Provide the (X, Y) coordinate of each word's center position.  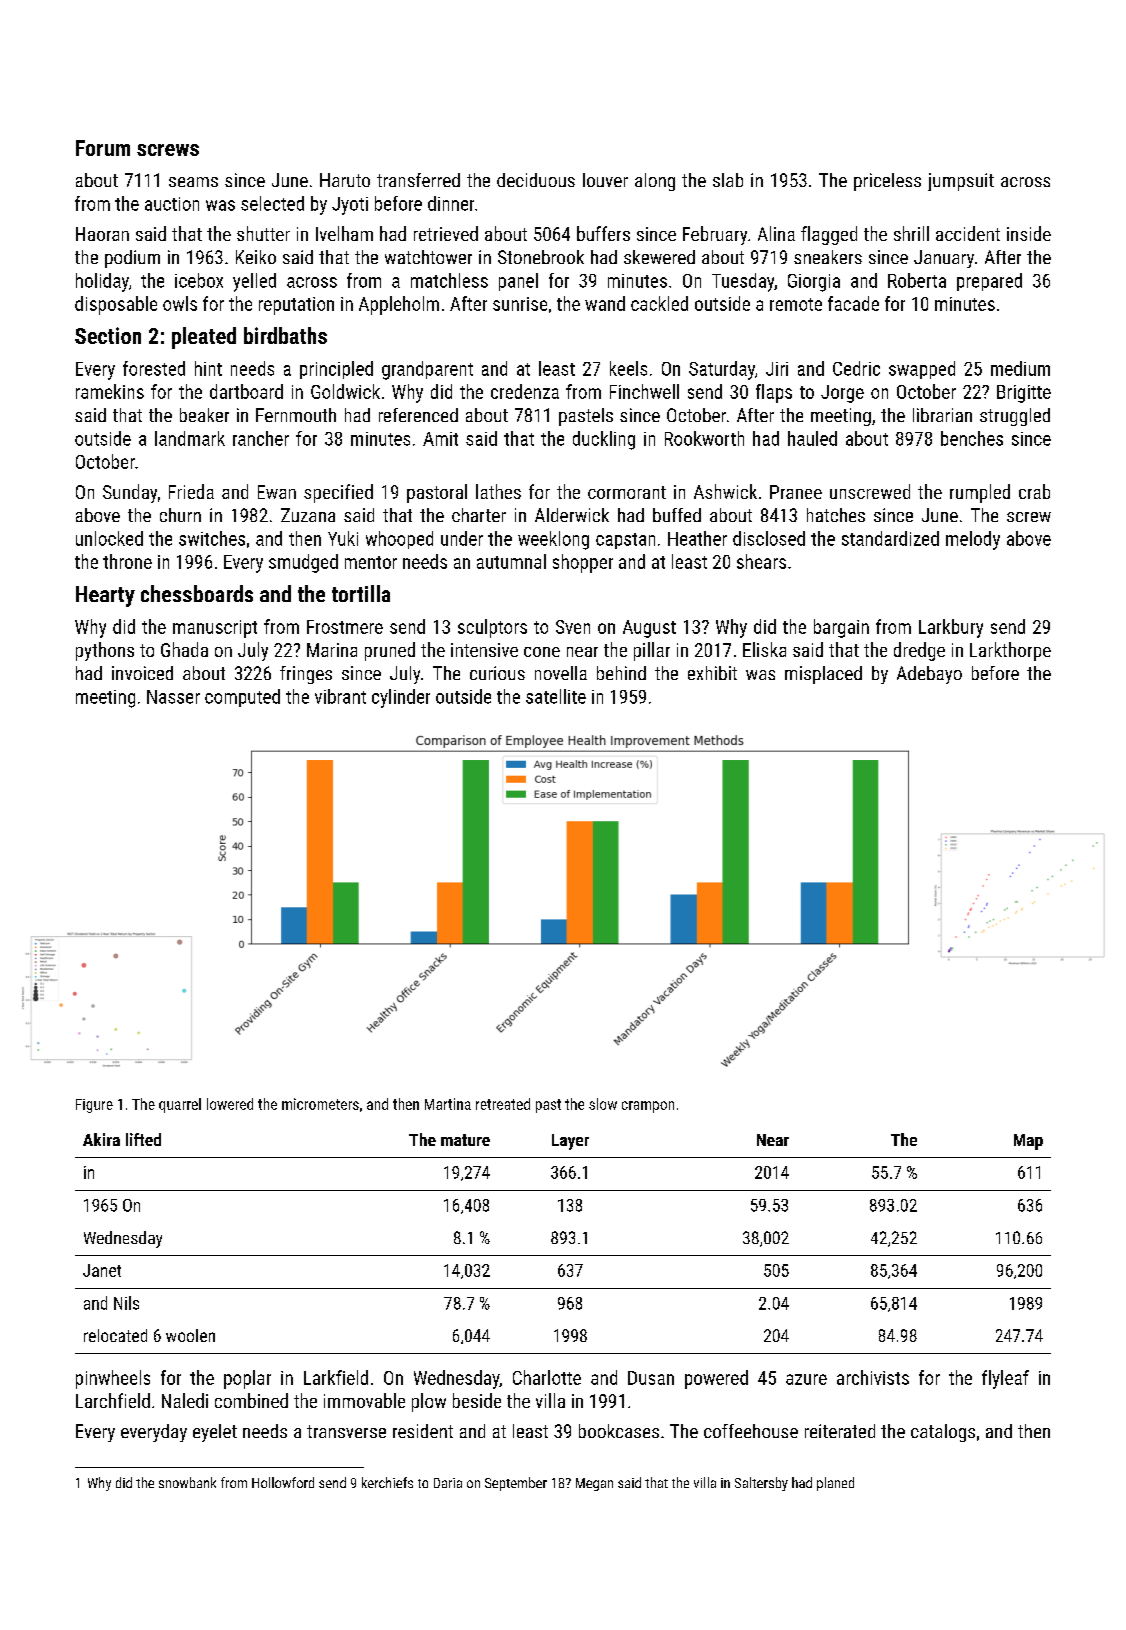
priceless (887, 182)
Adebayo (929, 675)
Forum (103, 148)
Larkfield (336, 1377)
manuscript (215, 629)
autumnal (511, 561)
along (655, 182)
